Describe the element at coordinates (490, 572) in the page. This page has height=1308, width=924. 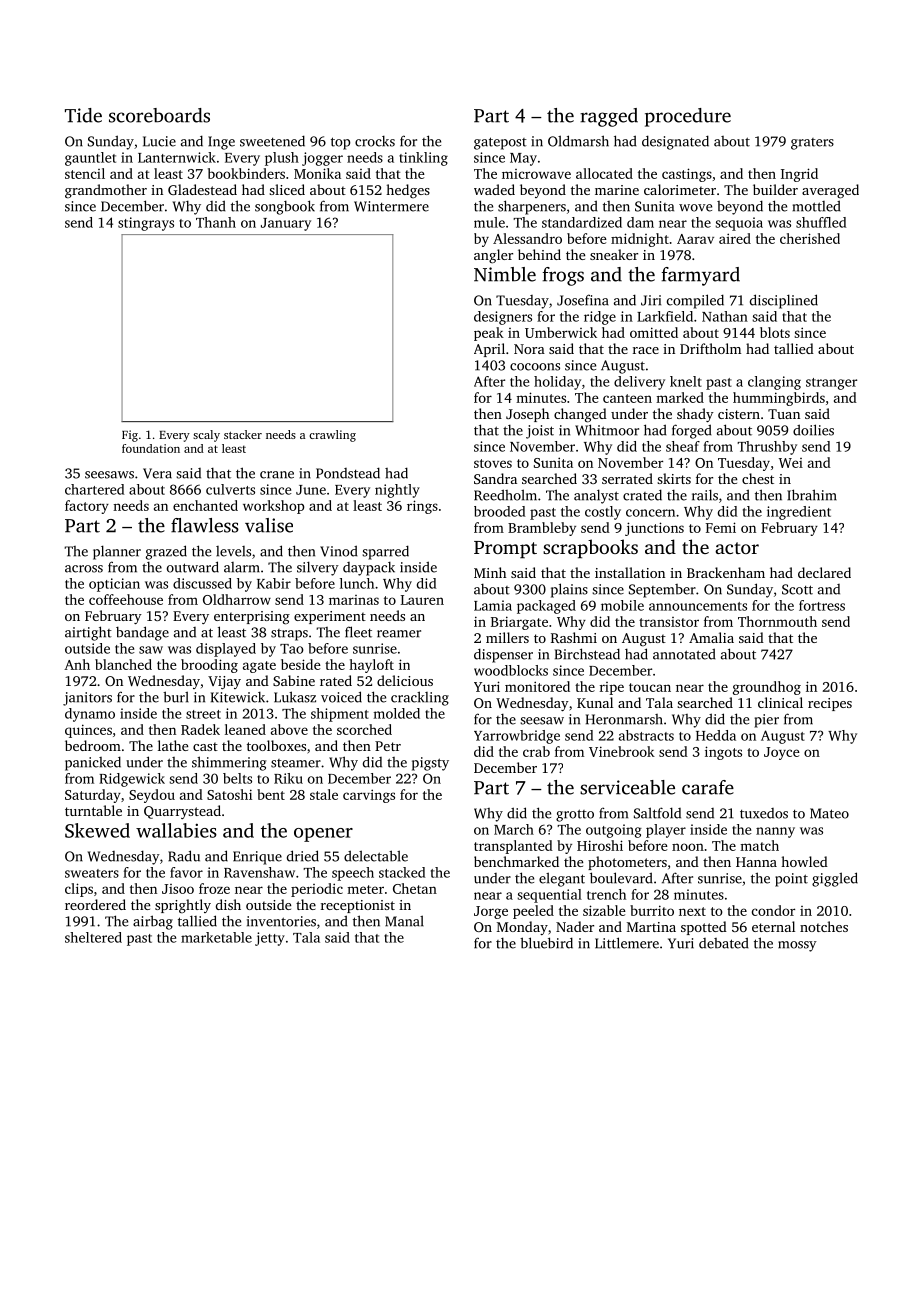
I see `Minh` at that location.
